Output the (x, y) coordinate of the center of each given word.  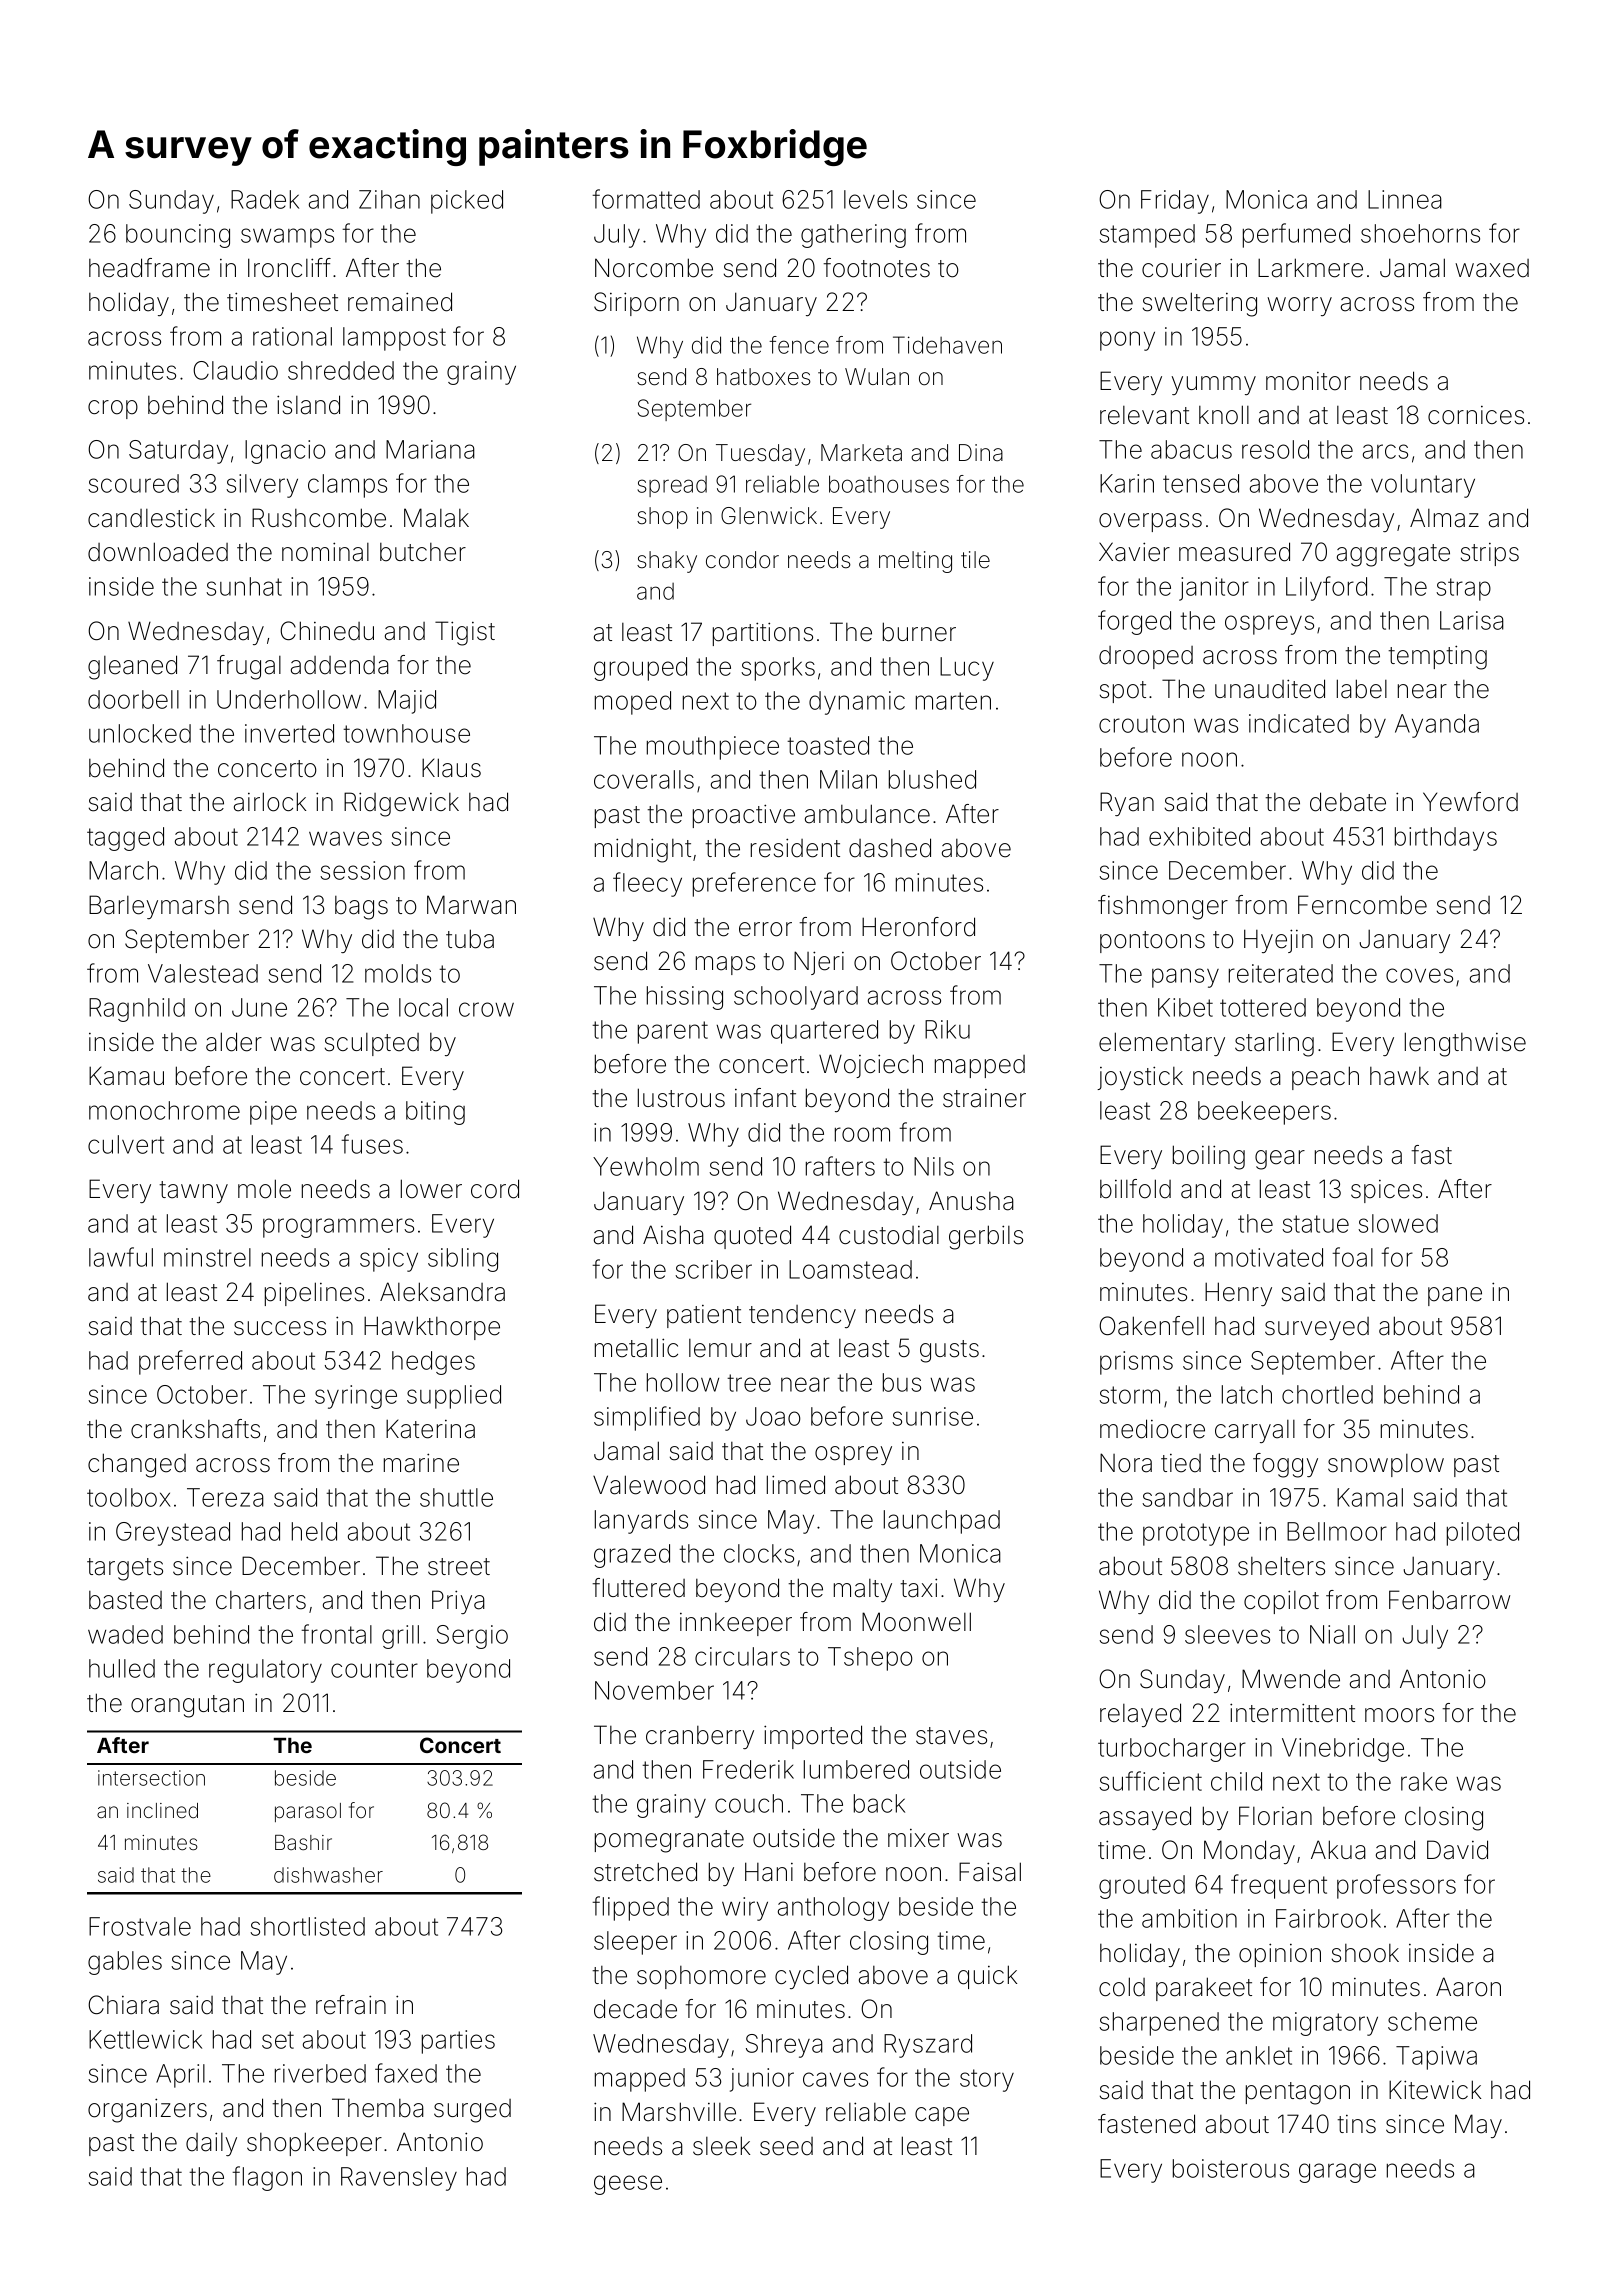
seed (786, 2146)
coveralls (644, 779)
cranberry (700, 1737)
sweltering (1200, 304)
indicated (1299, 723)
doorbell (133, 699)
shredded (341, 370)
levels (875, 199)
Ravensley (399, 2179)
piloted (1483, 1534)
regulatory (265, 1671)
